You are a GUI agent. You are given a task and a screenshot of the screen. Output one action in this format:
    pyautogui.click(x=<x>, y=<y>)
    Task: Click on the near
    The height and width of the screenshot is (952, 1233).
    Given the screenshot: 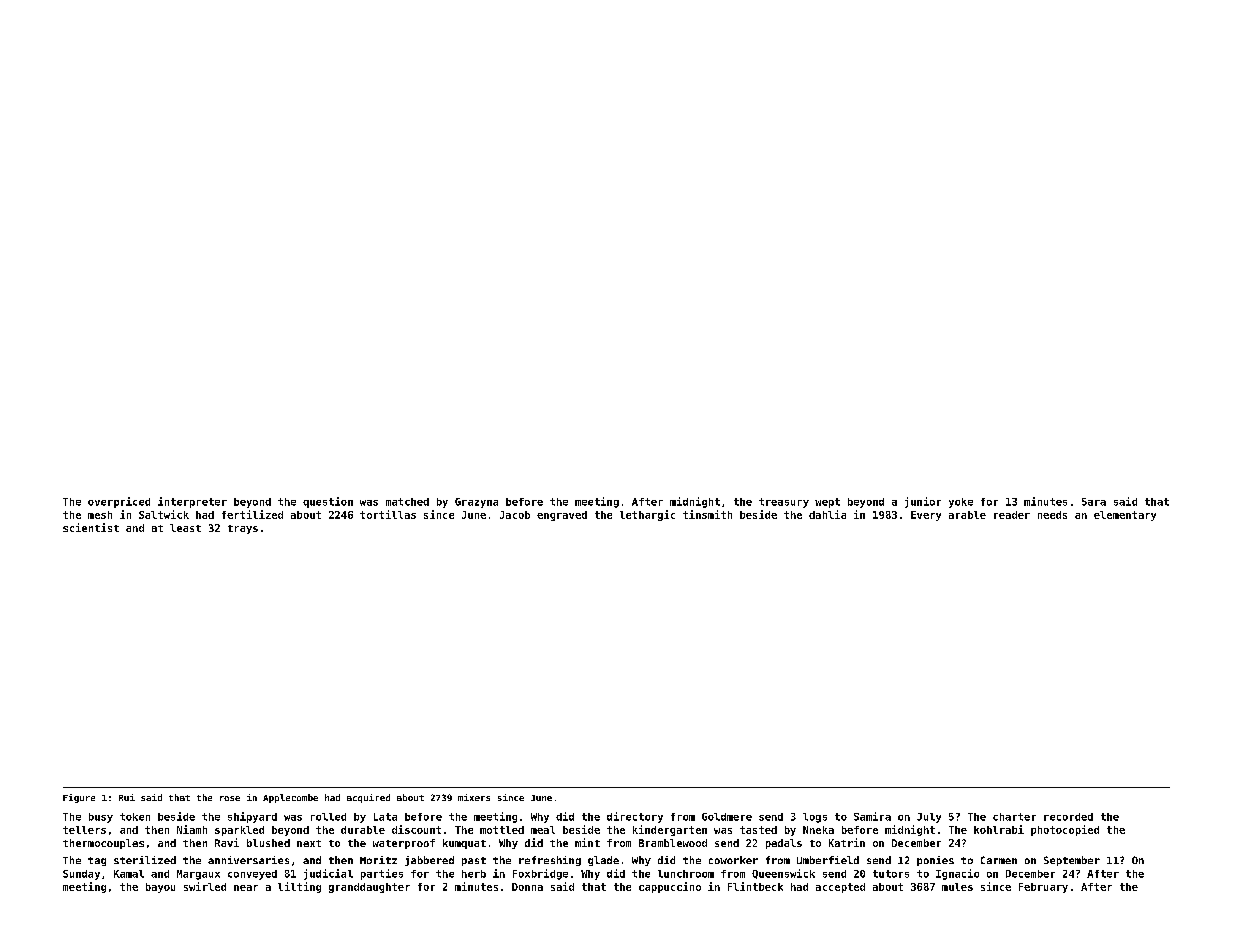 What is the action you would take?
    pyautogui.click(x=246, y=888)
